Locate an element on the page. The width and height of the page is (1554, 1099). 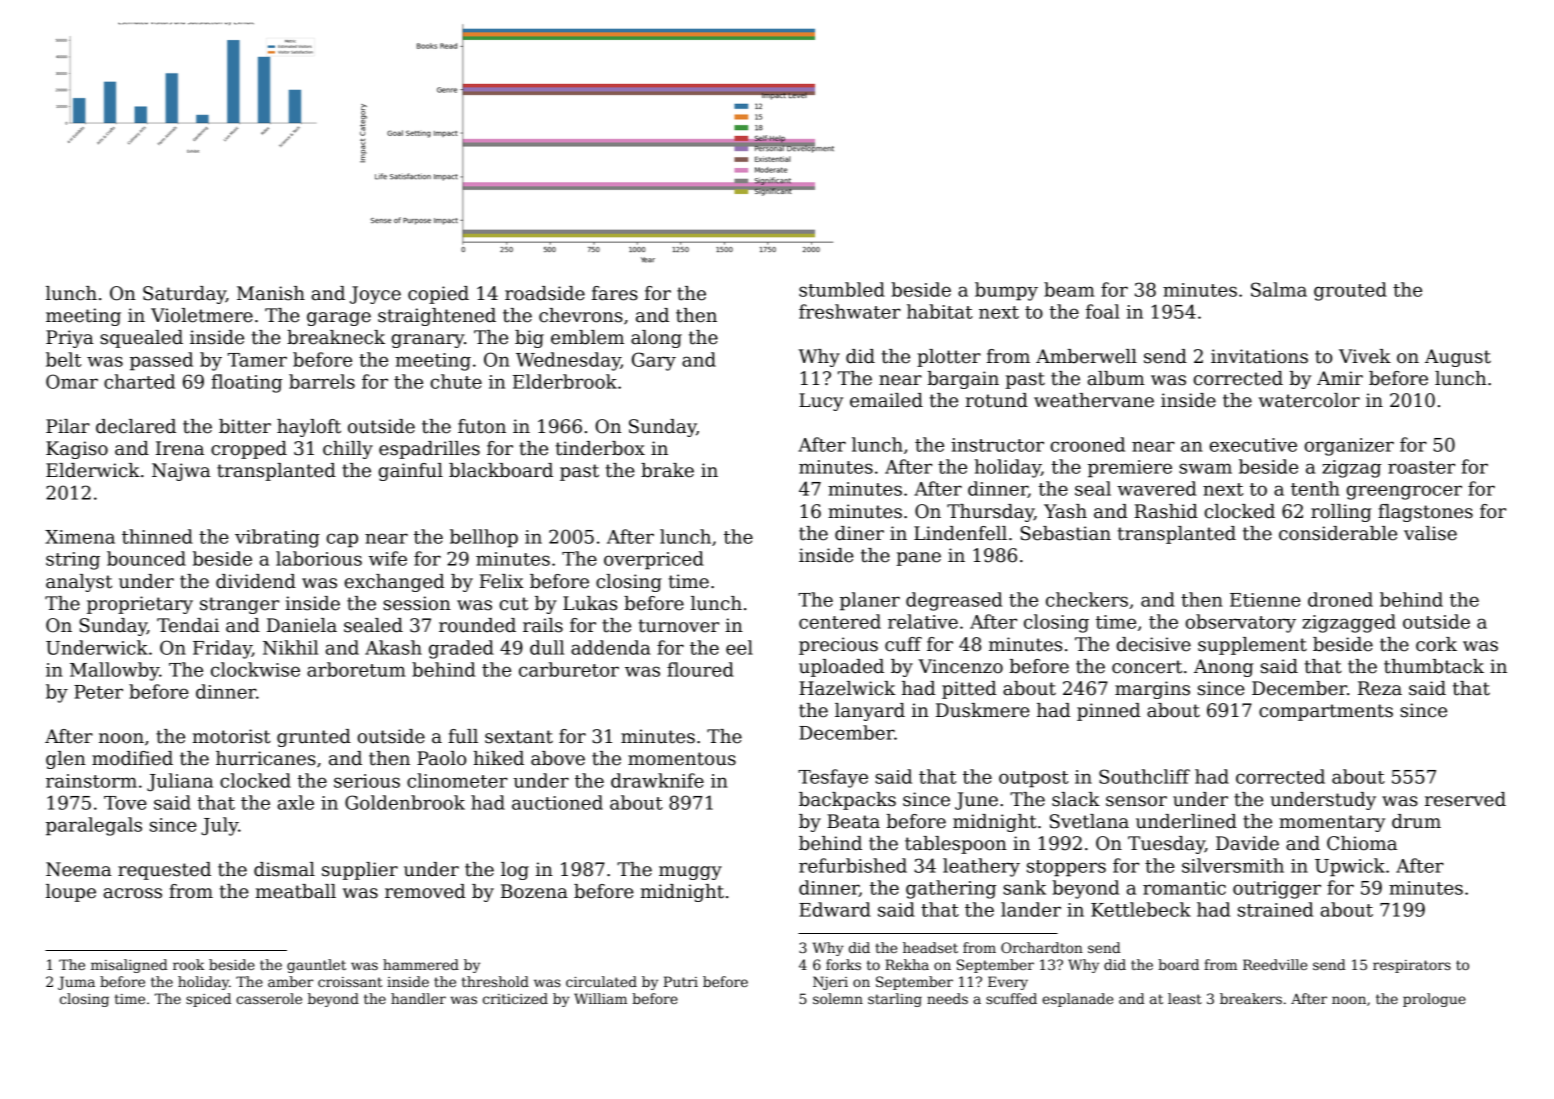
lanyard is located at coordinates (870, 712).
